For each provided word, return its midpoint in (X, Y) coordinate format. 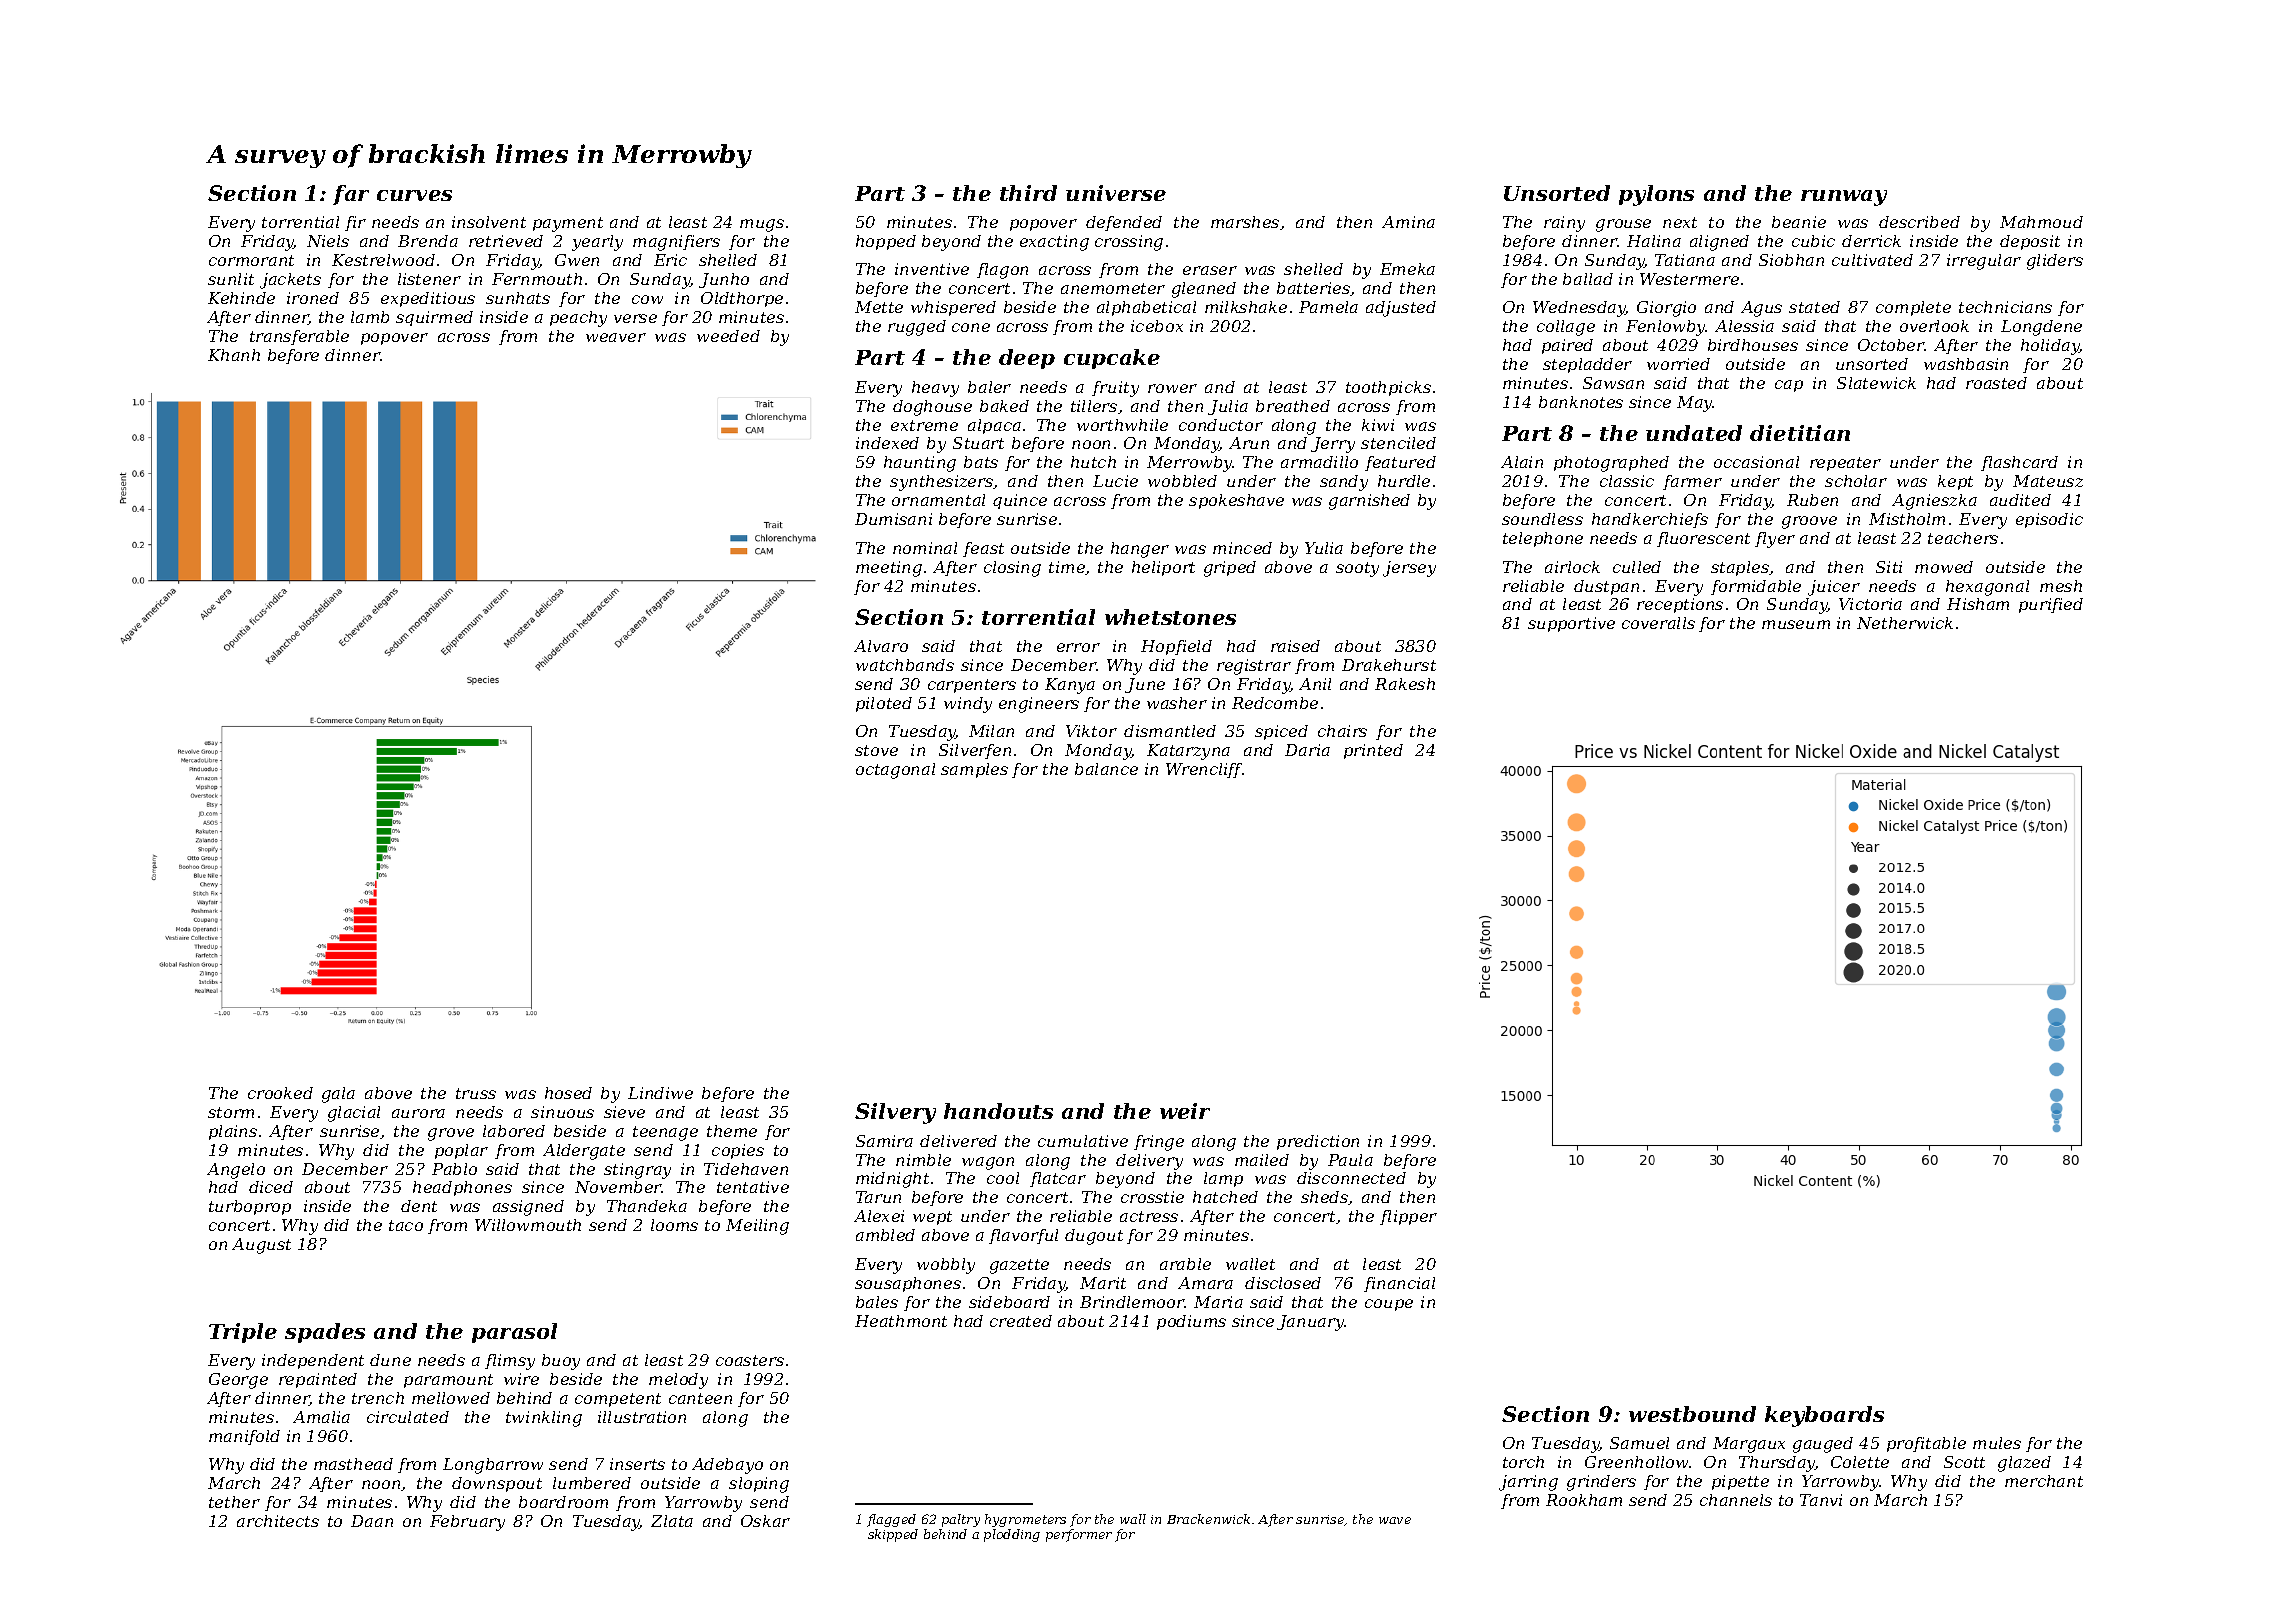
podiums (1191, 1322)
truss (476, 1093)
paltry (961, 1520)
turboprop (250, 1207)
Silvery (895, 1113)
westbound (1692, 1414)
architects (278, 1521)
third (1028, 193)
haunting (920, 464)
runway (1844, 198)
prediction (1318, 1142)
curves (414, 195)
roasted (1996, 383)
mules (1997, 1443)
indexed (887, 443)
